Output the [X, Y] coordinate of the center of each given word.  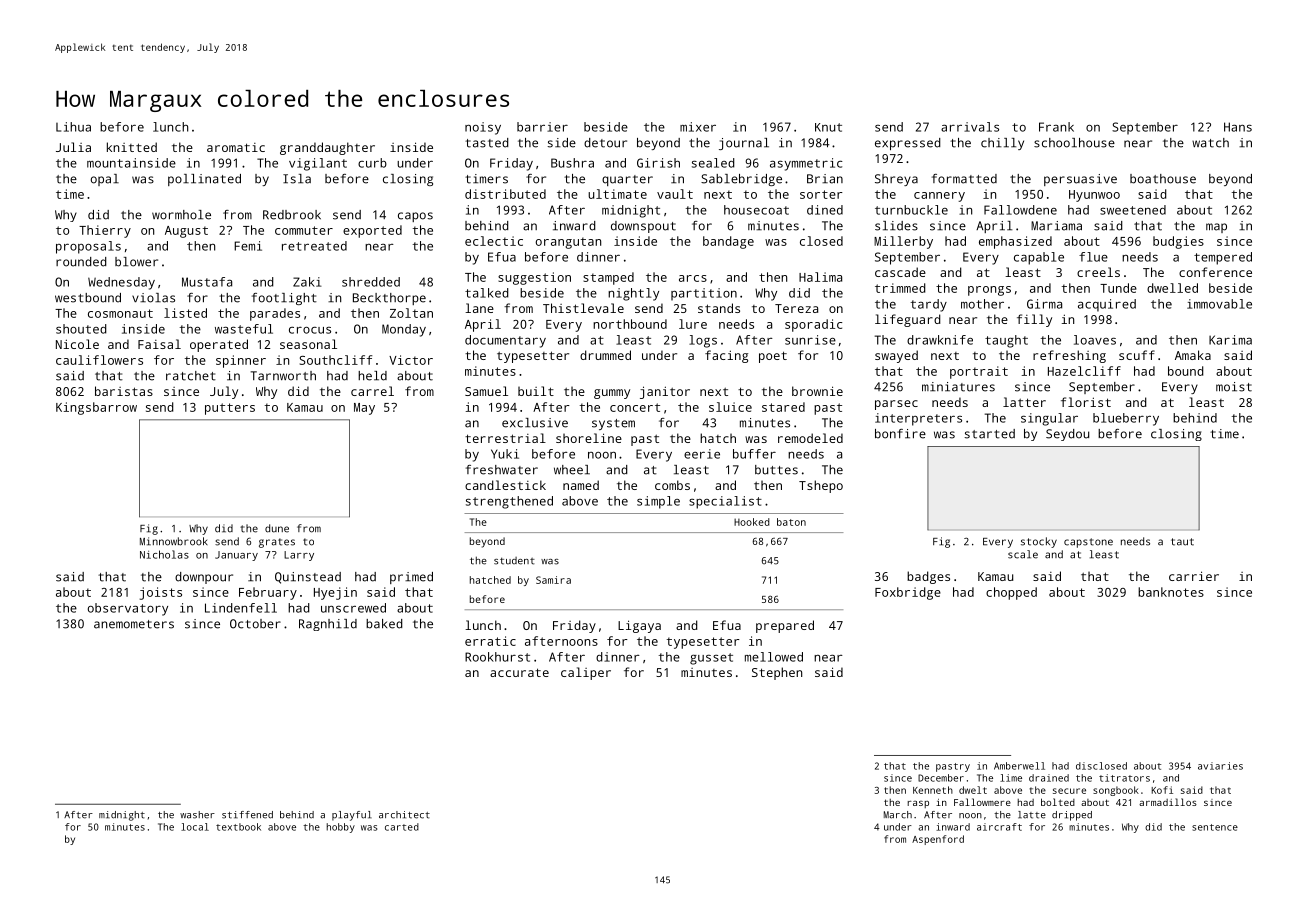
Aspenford [938, 840]
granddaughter [327, 148]
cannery [939, 197]
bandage [728, 242]
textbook [238, 827]
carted [402, 827]
